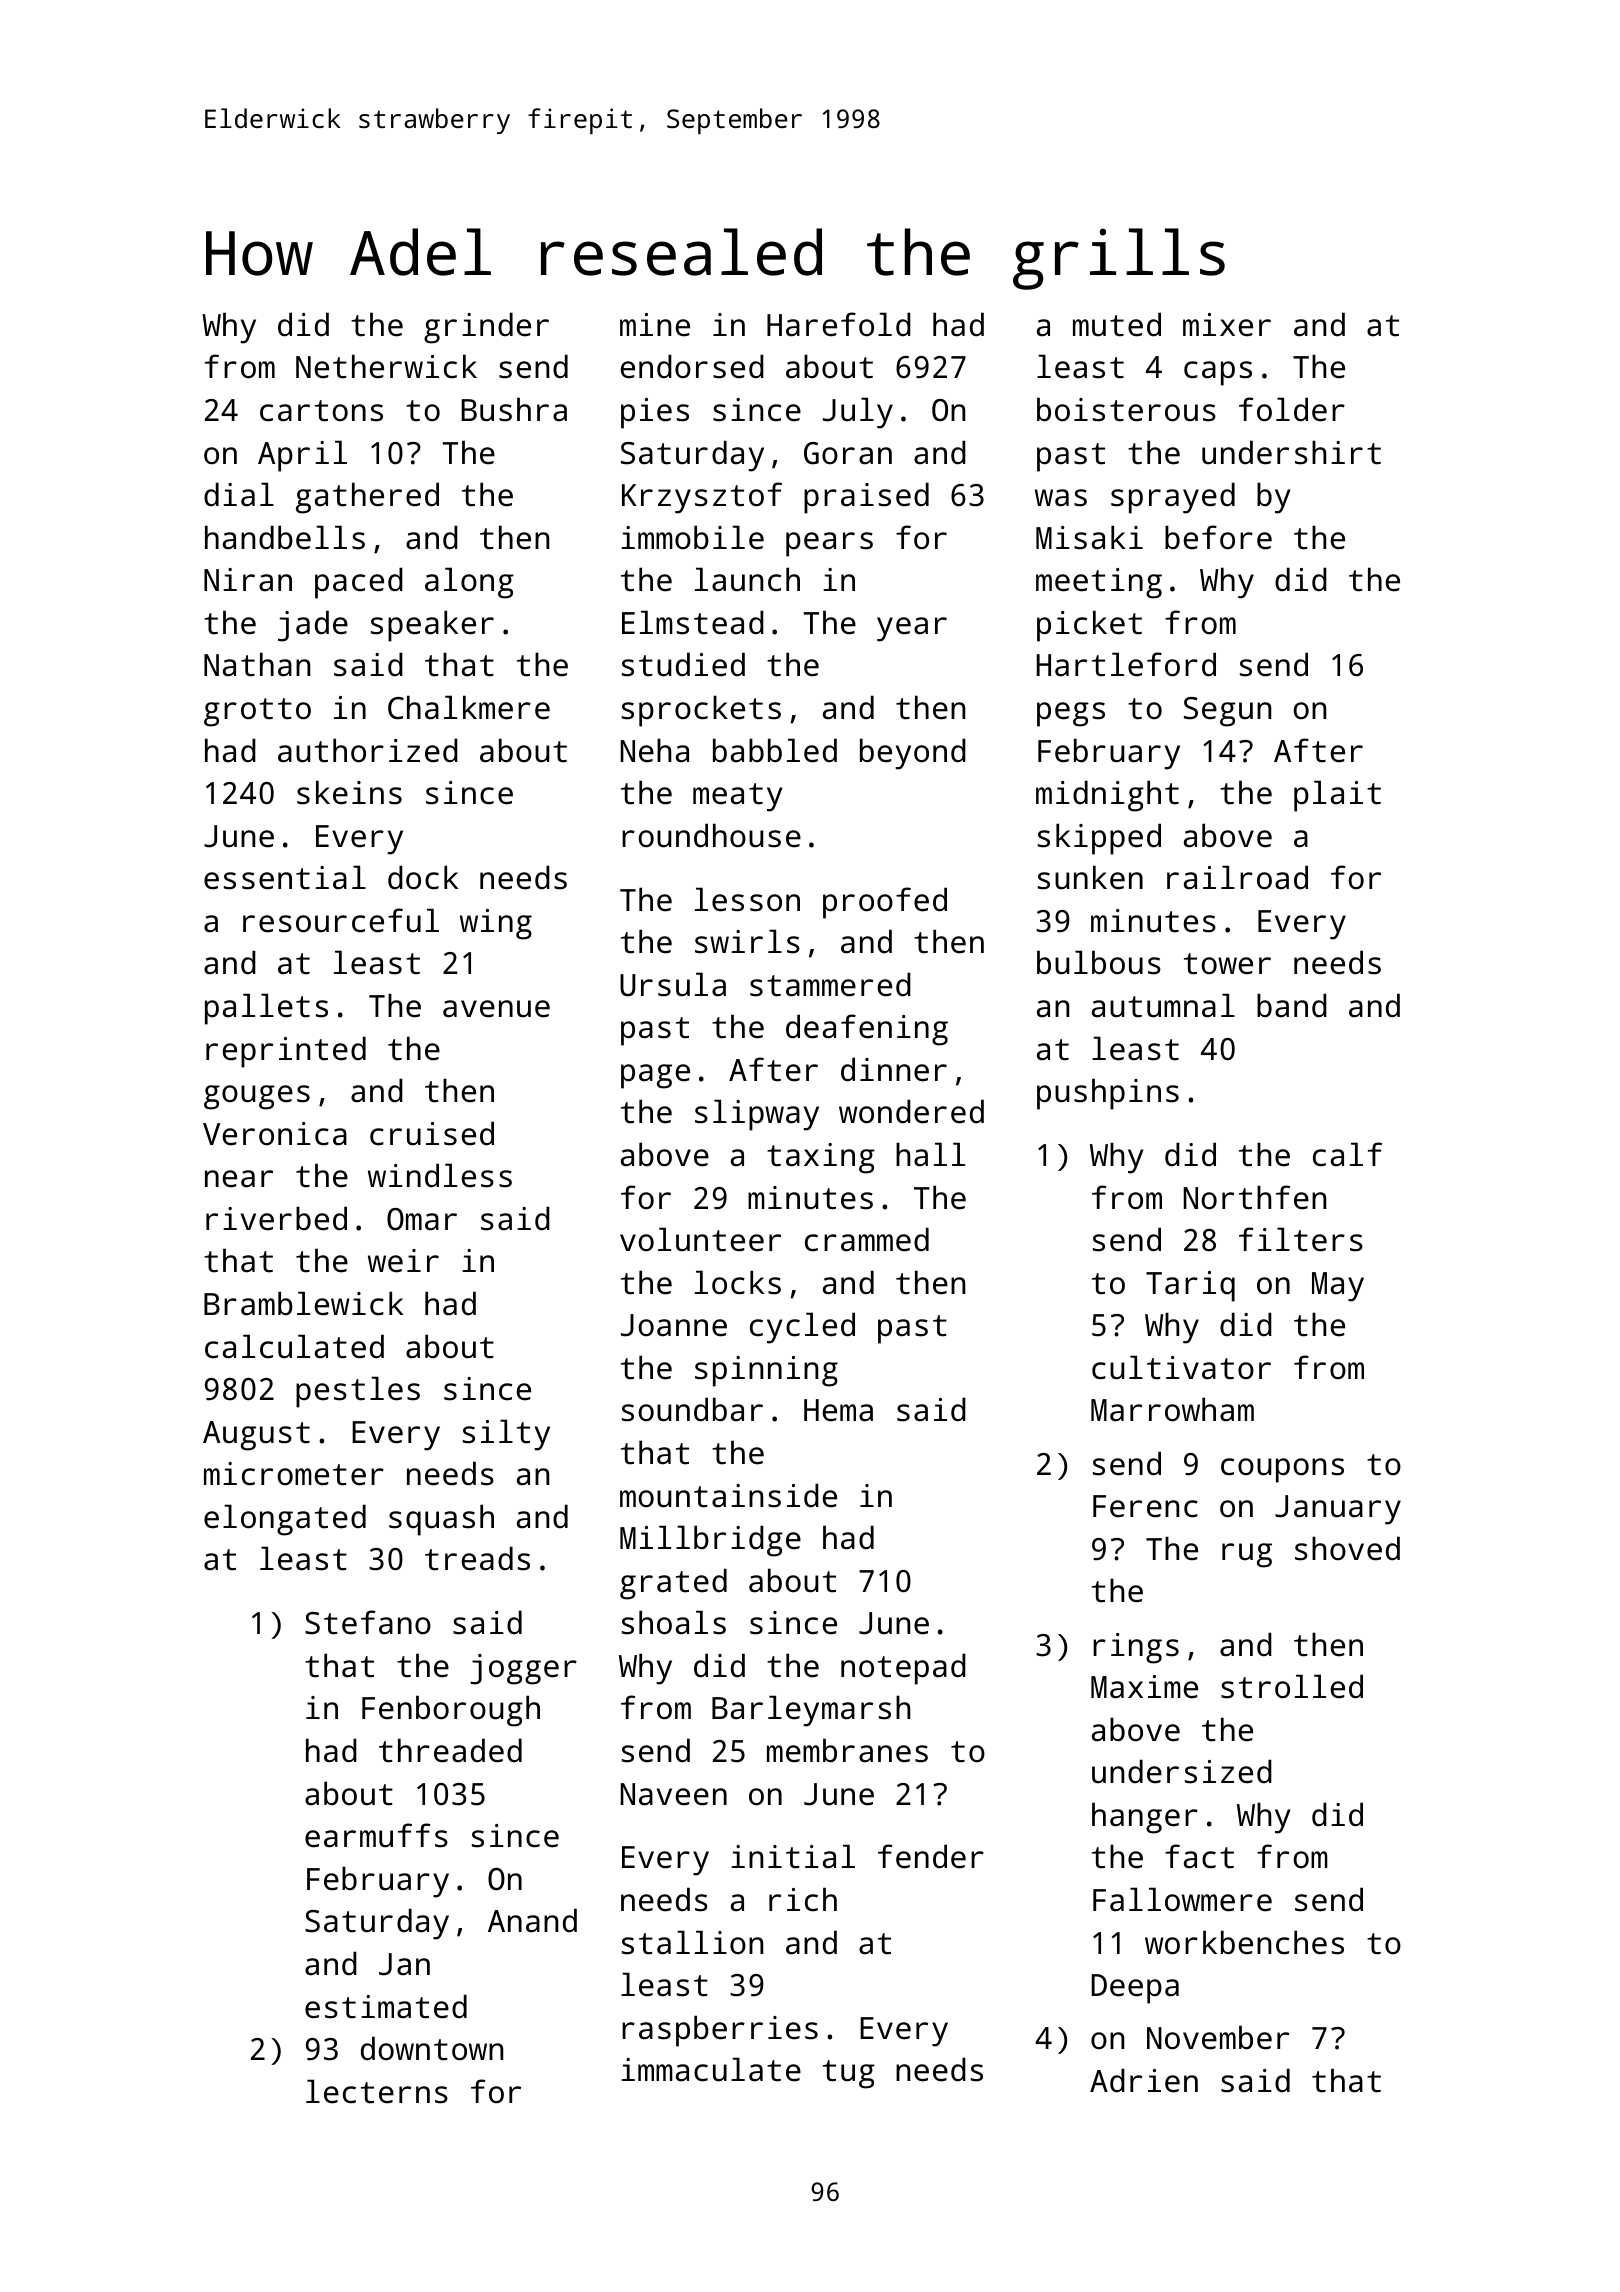  What do you see at coordinates (757, 1115) in the screenshot?
I see `slipway` at bounding box center [757, 1115].
